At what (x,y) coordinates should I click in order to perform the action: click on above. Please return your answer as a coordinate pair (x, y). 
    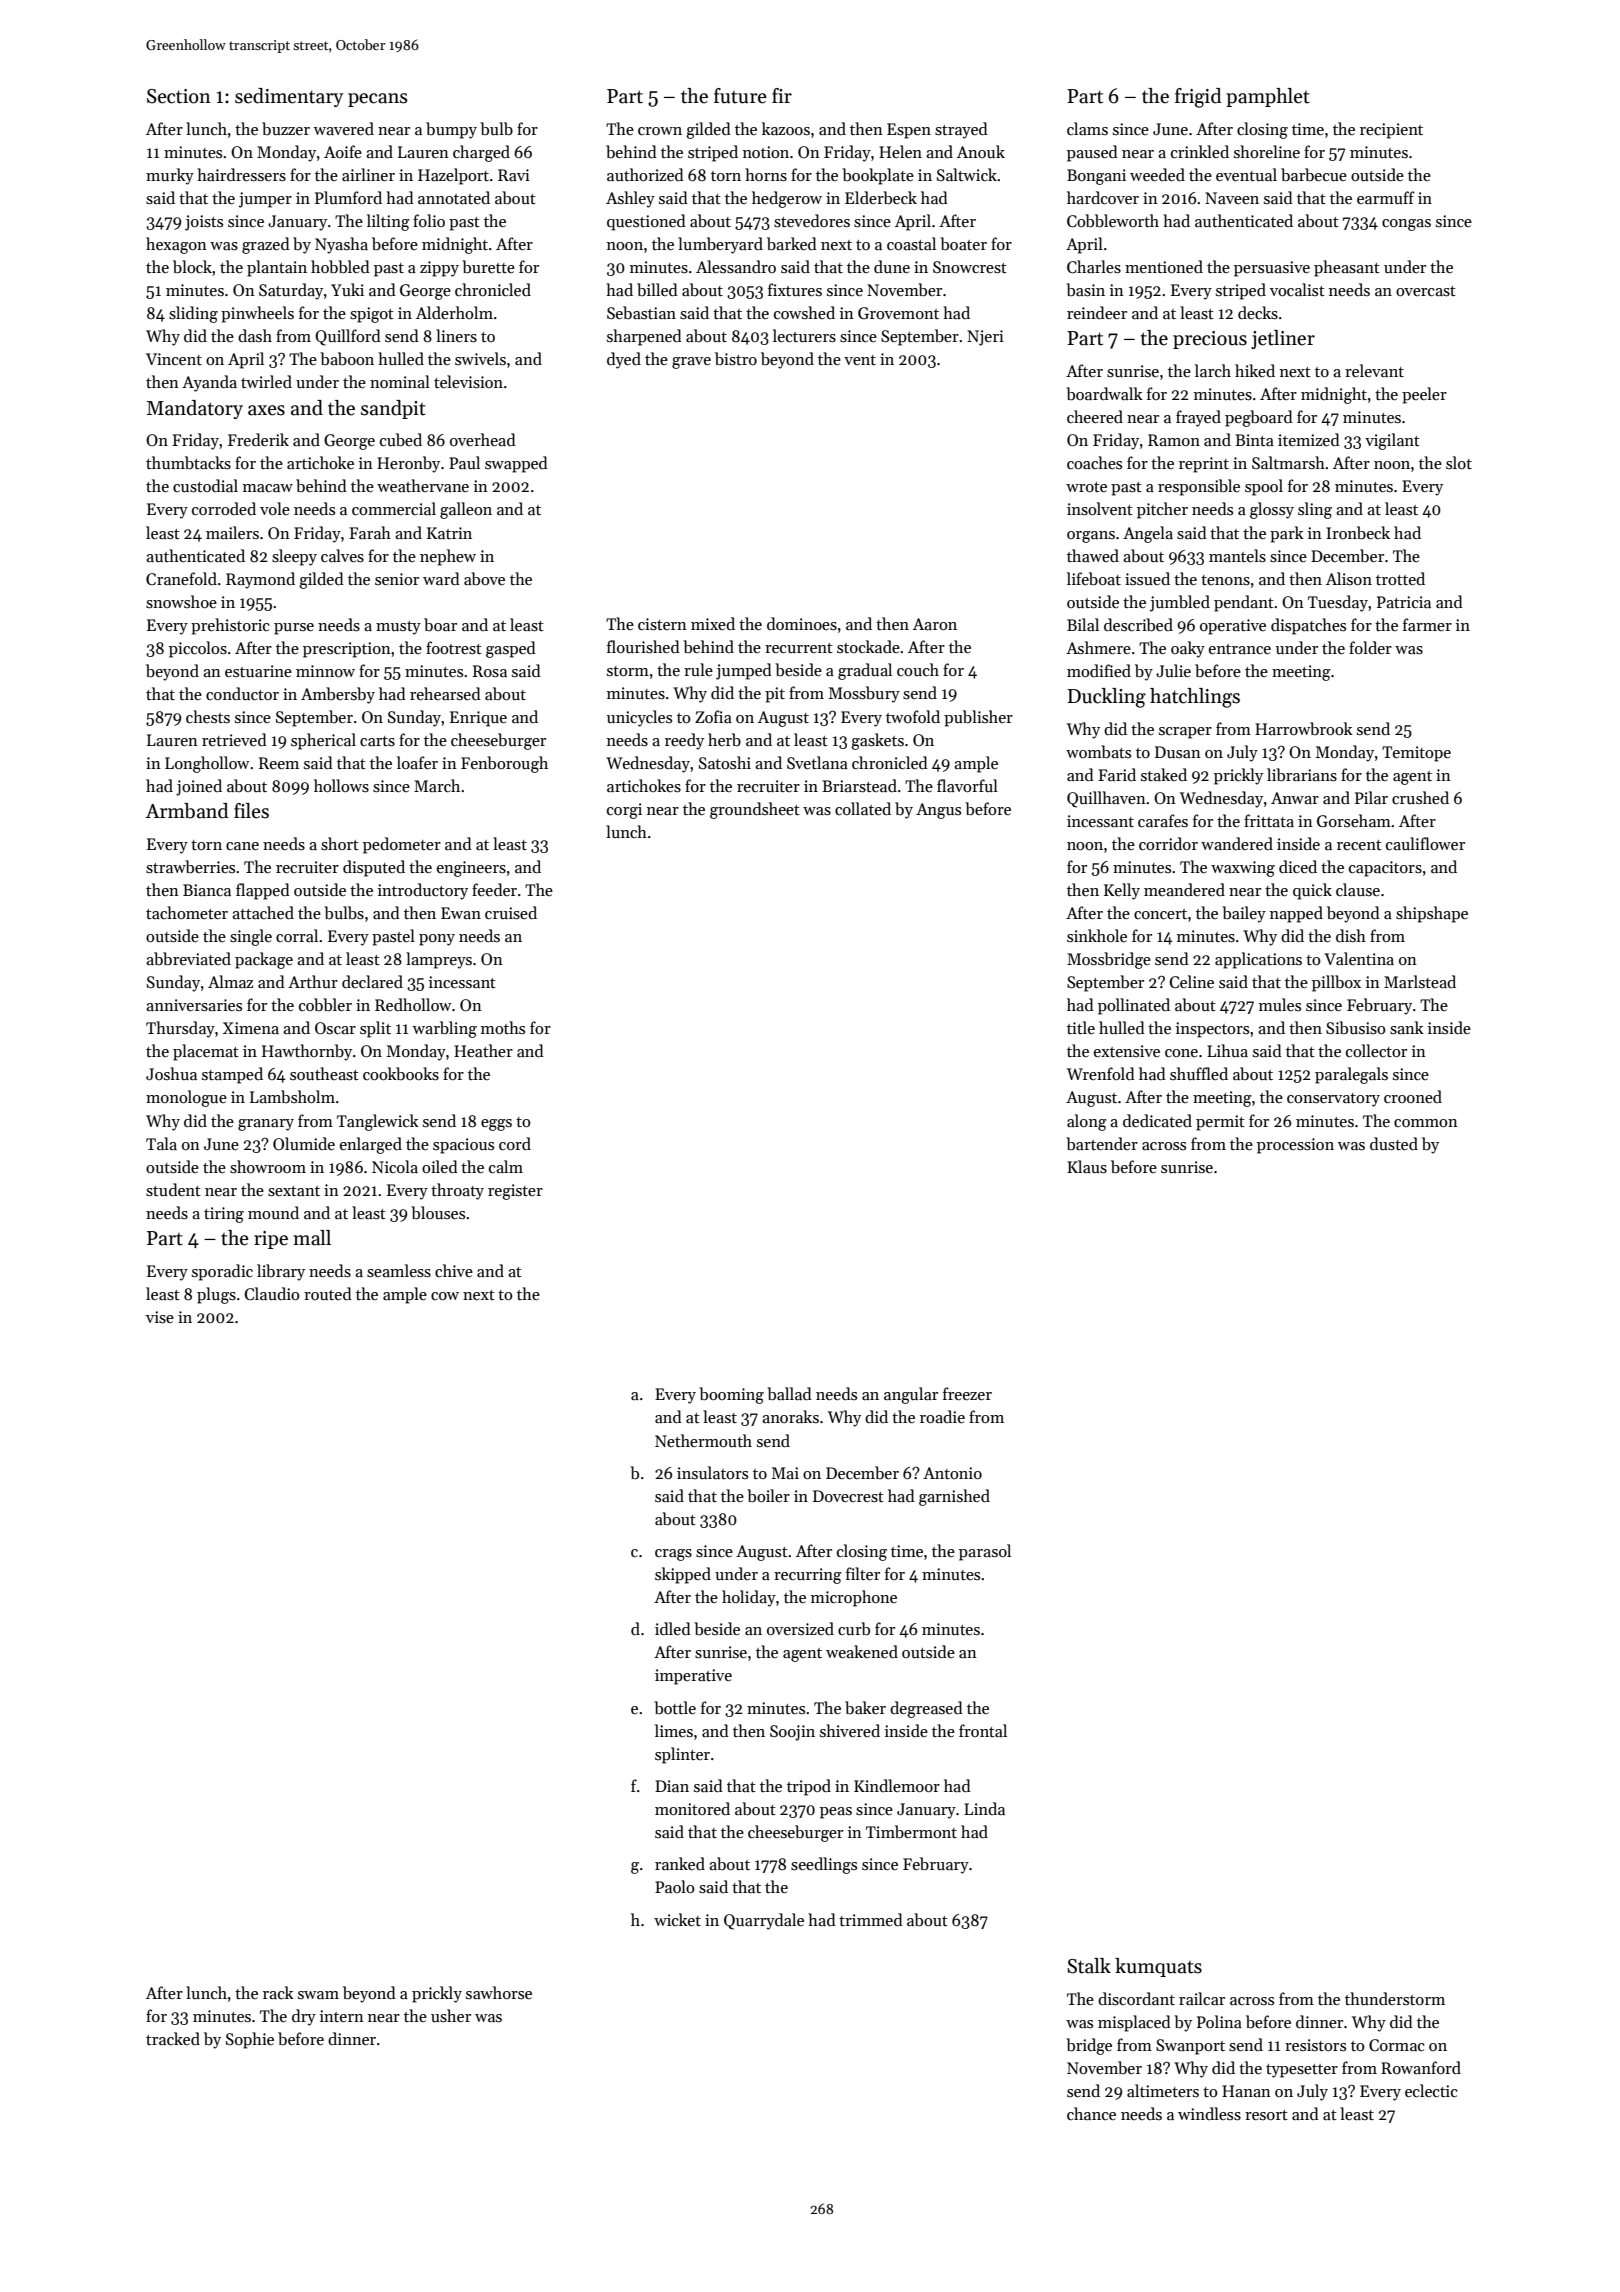
    Looking at the image, I should click on (484, 579).
